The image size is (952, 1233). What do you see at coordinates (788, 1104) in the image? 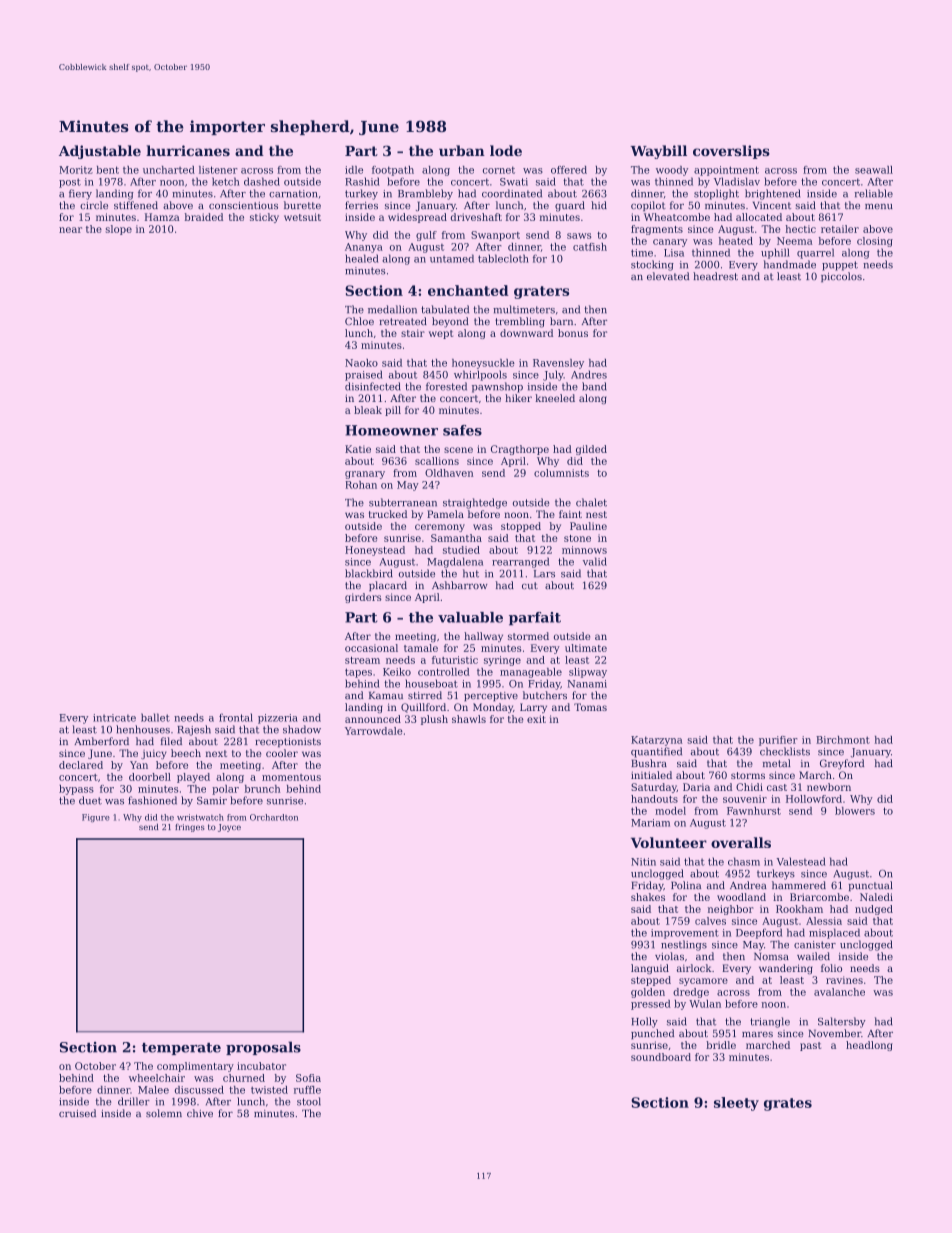
I see `grates` at bounding box center [788, 1104].
